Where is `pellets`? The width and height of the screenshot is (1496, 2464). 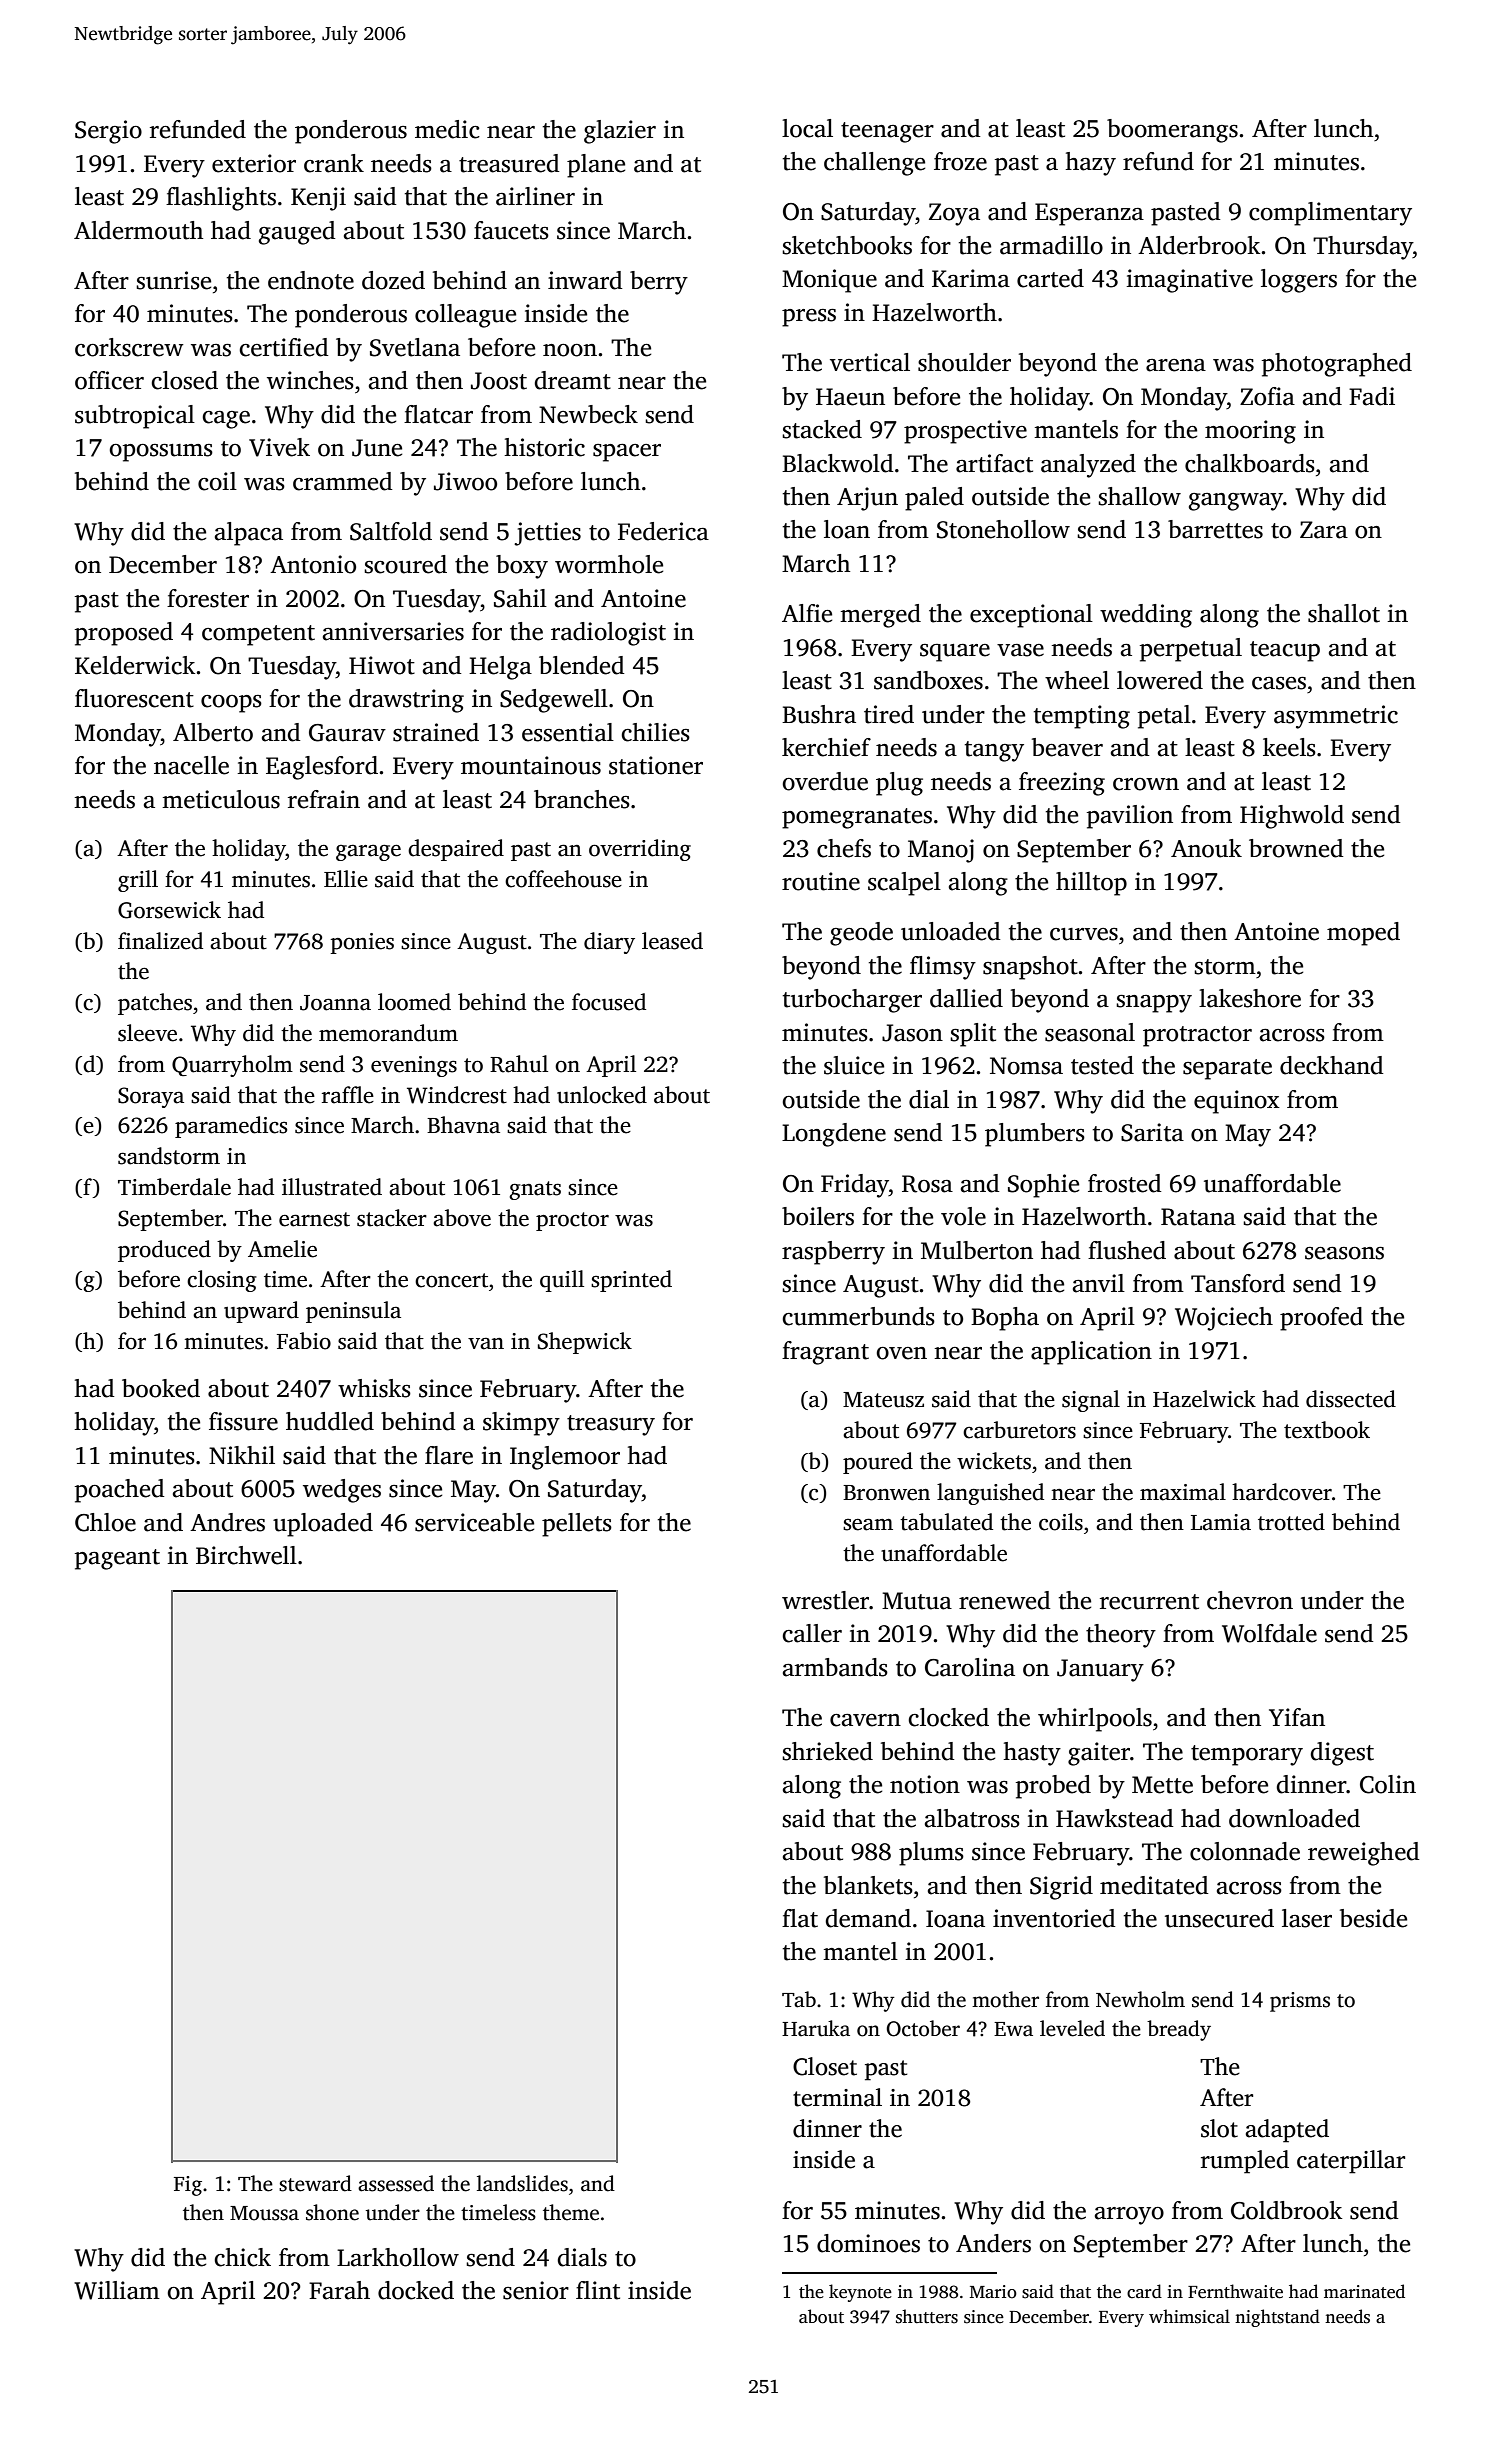
pellets is located at coordinates (577, 1525).
